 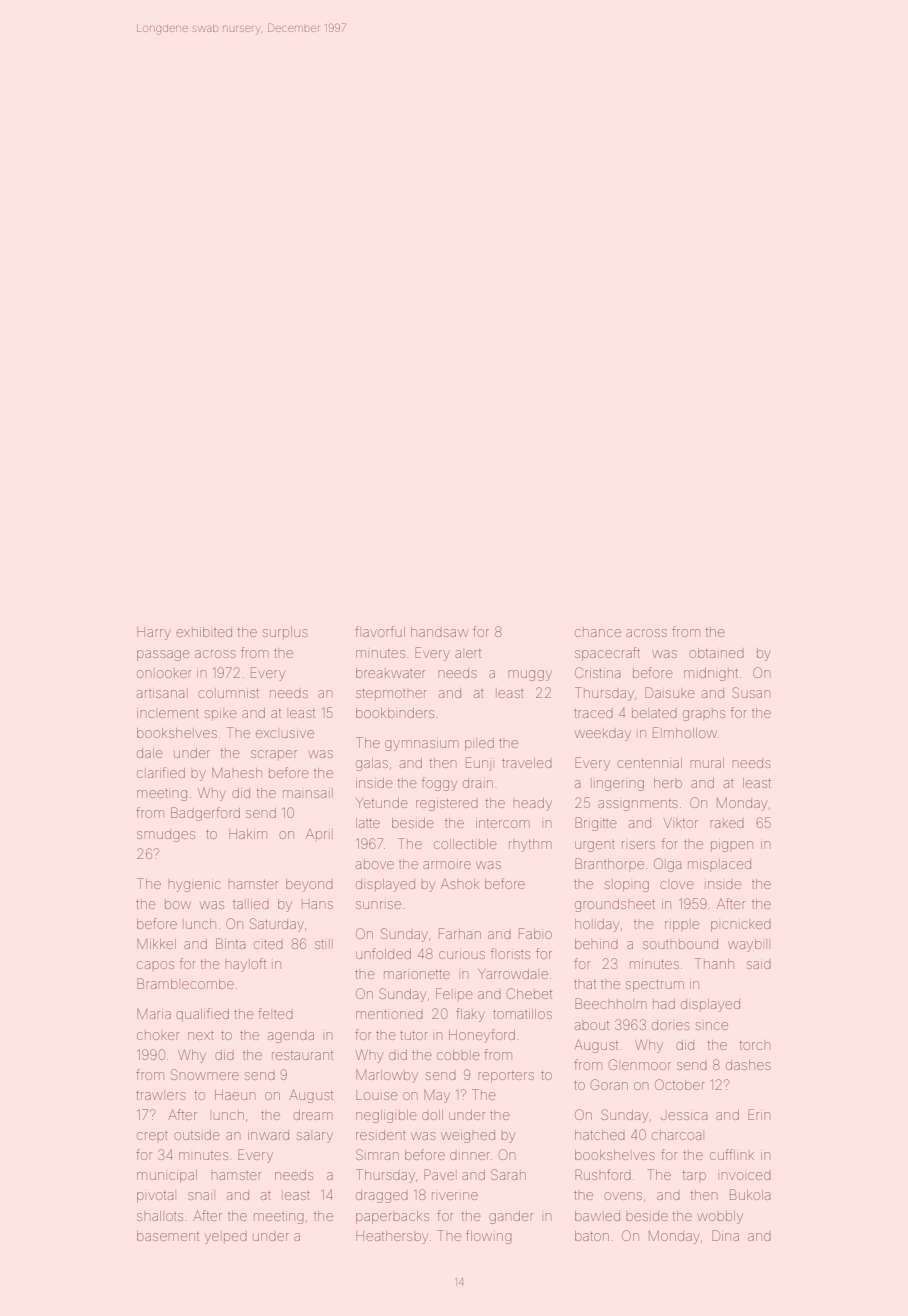 I want to click on hatched, so click(x=600, y=1135).
